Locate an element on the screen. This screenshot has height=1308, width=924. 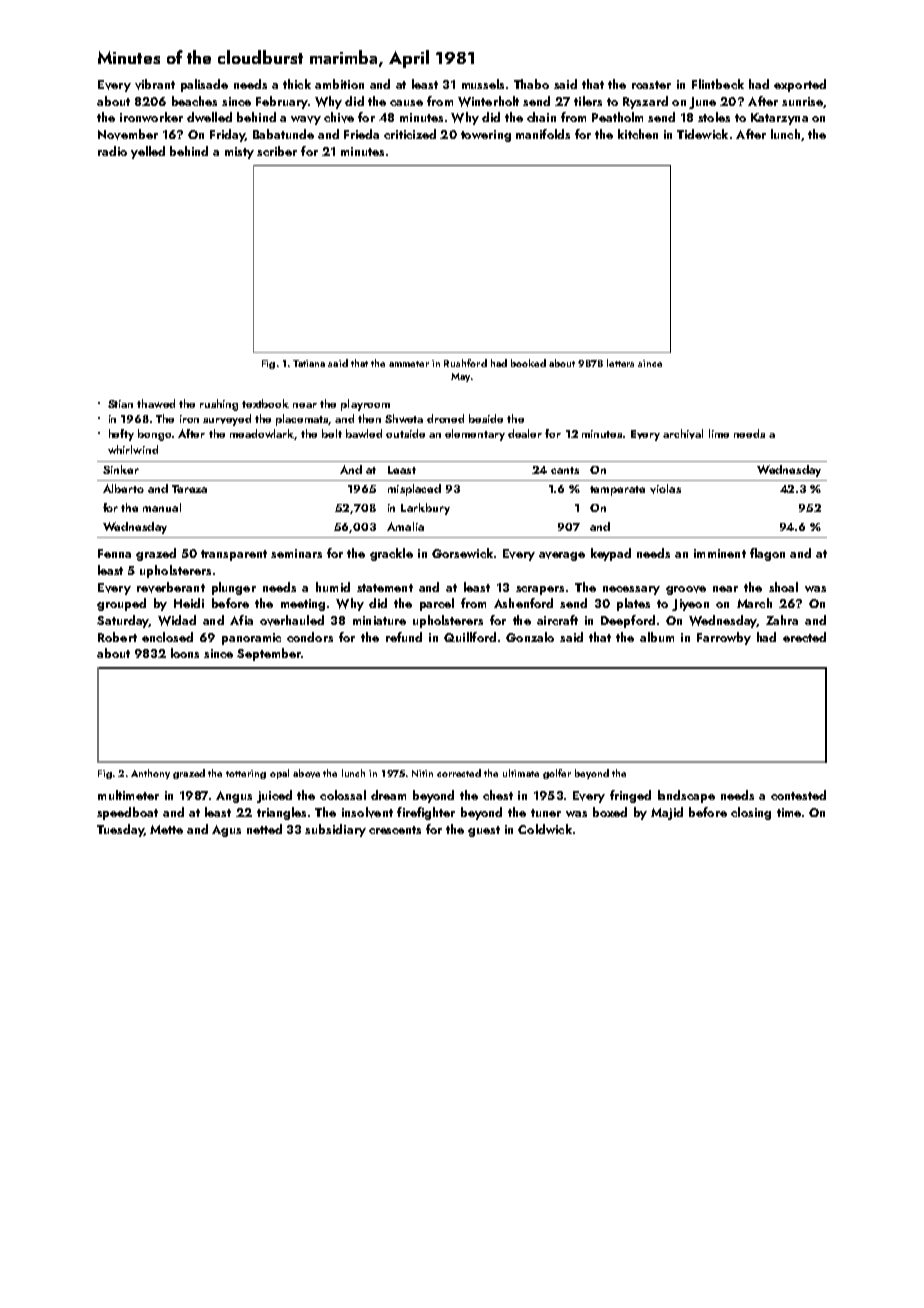
mussels is located at coordinates (483, 84).
